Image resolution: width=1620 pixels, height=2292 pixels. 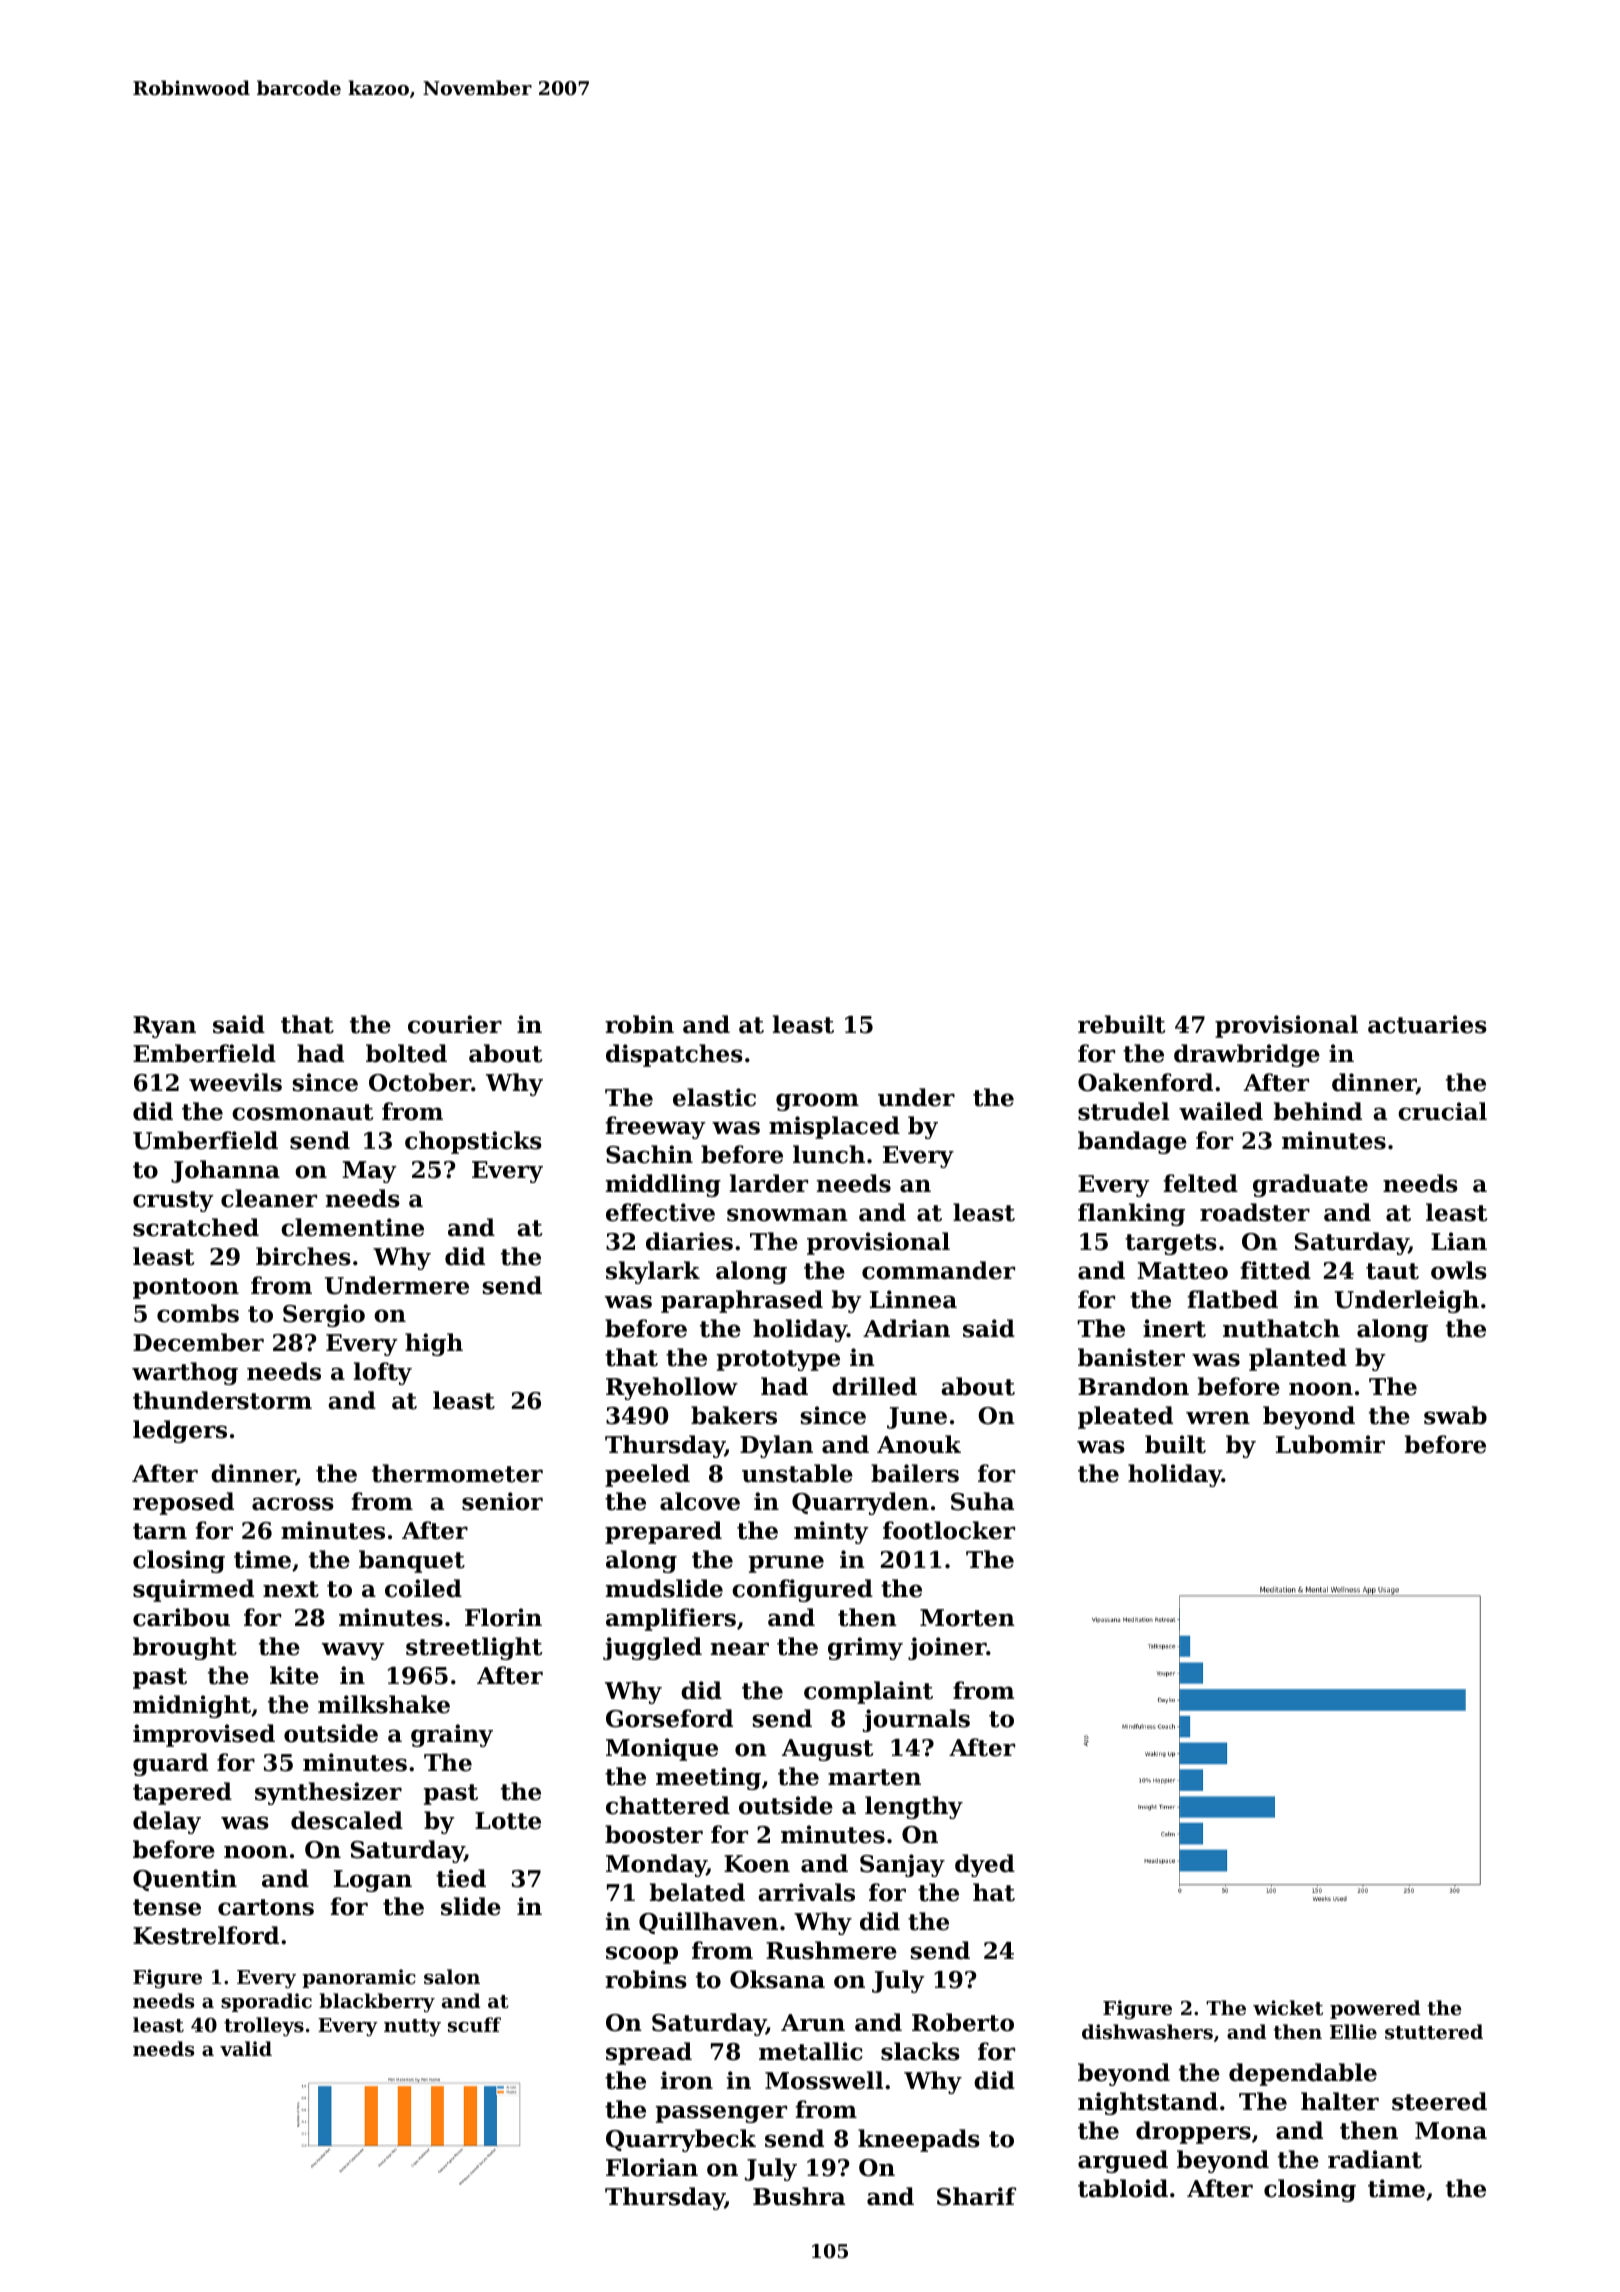 I want to click on senior, so click(x=502, y=1501).
